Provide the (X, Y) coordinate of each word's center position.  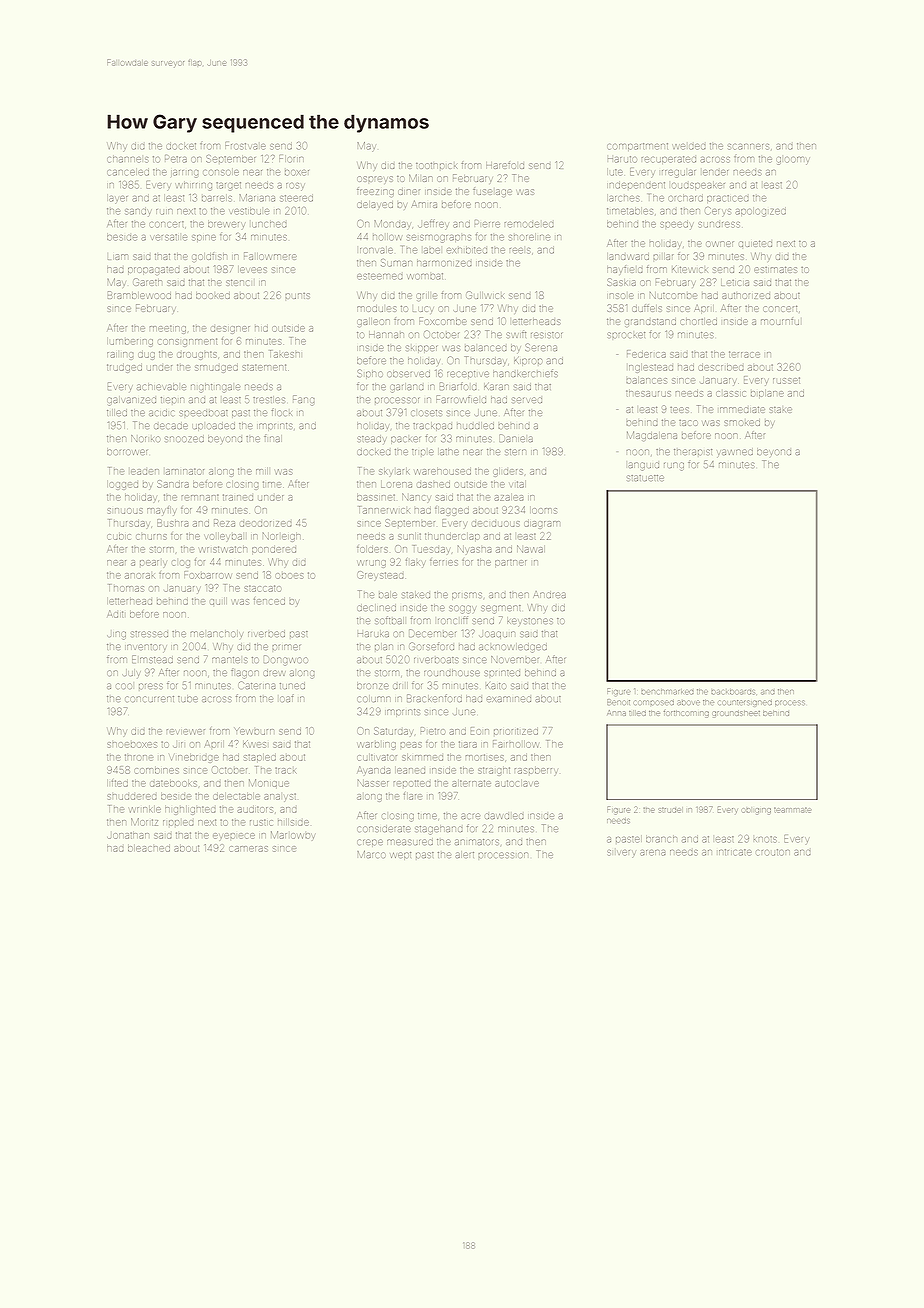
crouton (773, 852)
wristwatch (223, 549)
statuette (646, 478)
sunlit (409, 536)
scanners (748, 147)
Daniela (516, 438)
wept (400, 856)
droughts (197, 355)
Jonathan (128, 835)
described (721, 368)
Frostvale (245, 146)
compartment (637, 147)
